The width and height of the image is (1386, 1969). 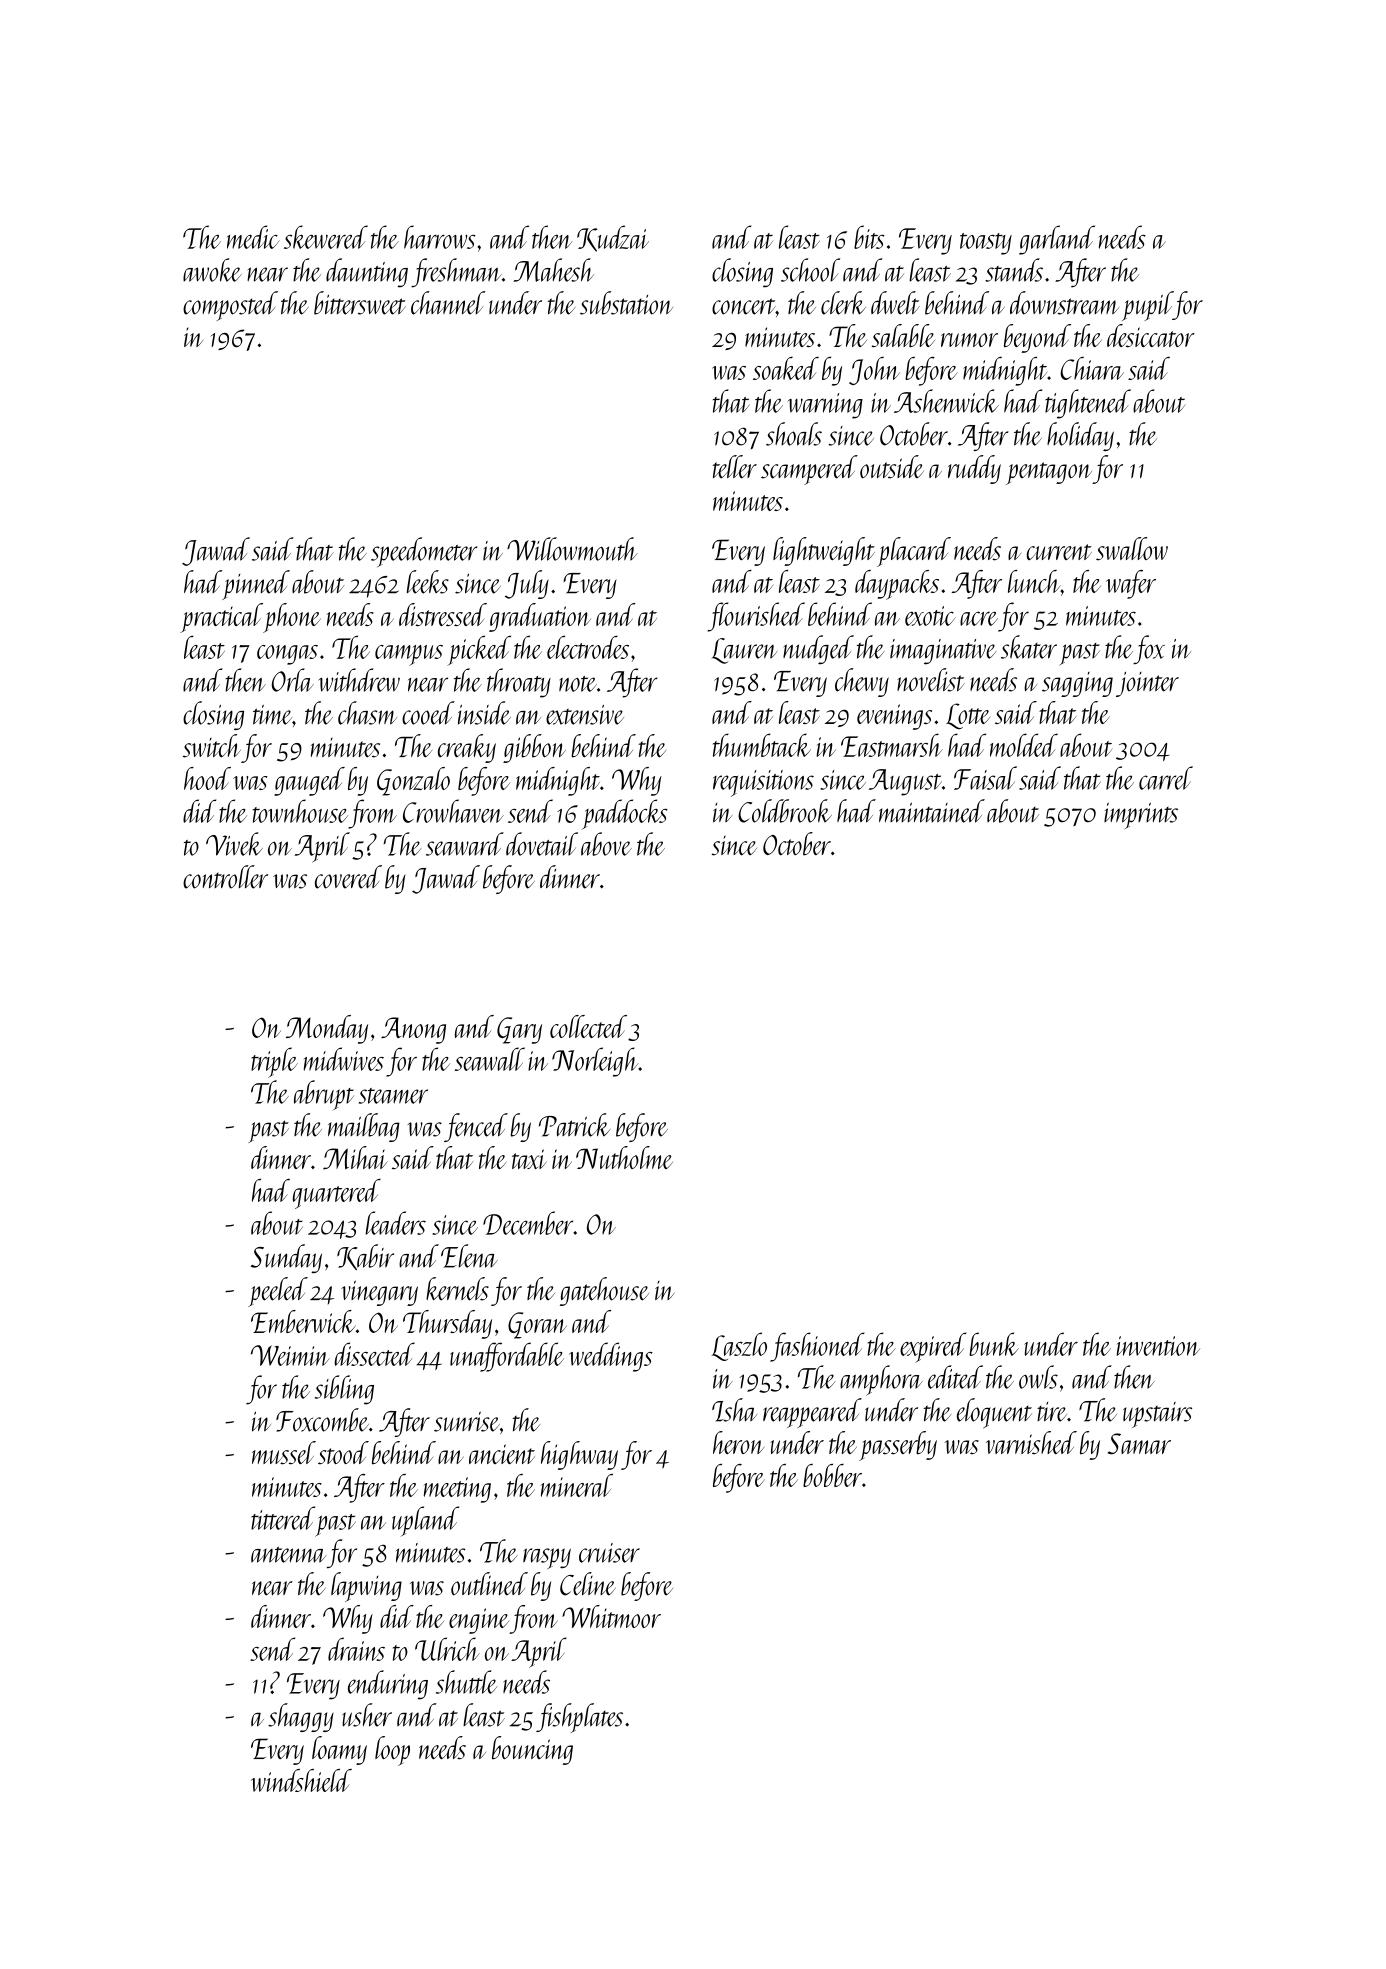 What do you see at coordinates (624, 1157) in the image?
I see `Nutholme` at bounding box center [624, 1157].
